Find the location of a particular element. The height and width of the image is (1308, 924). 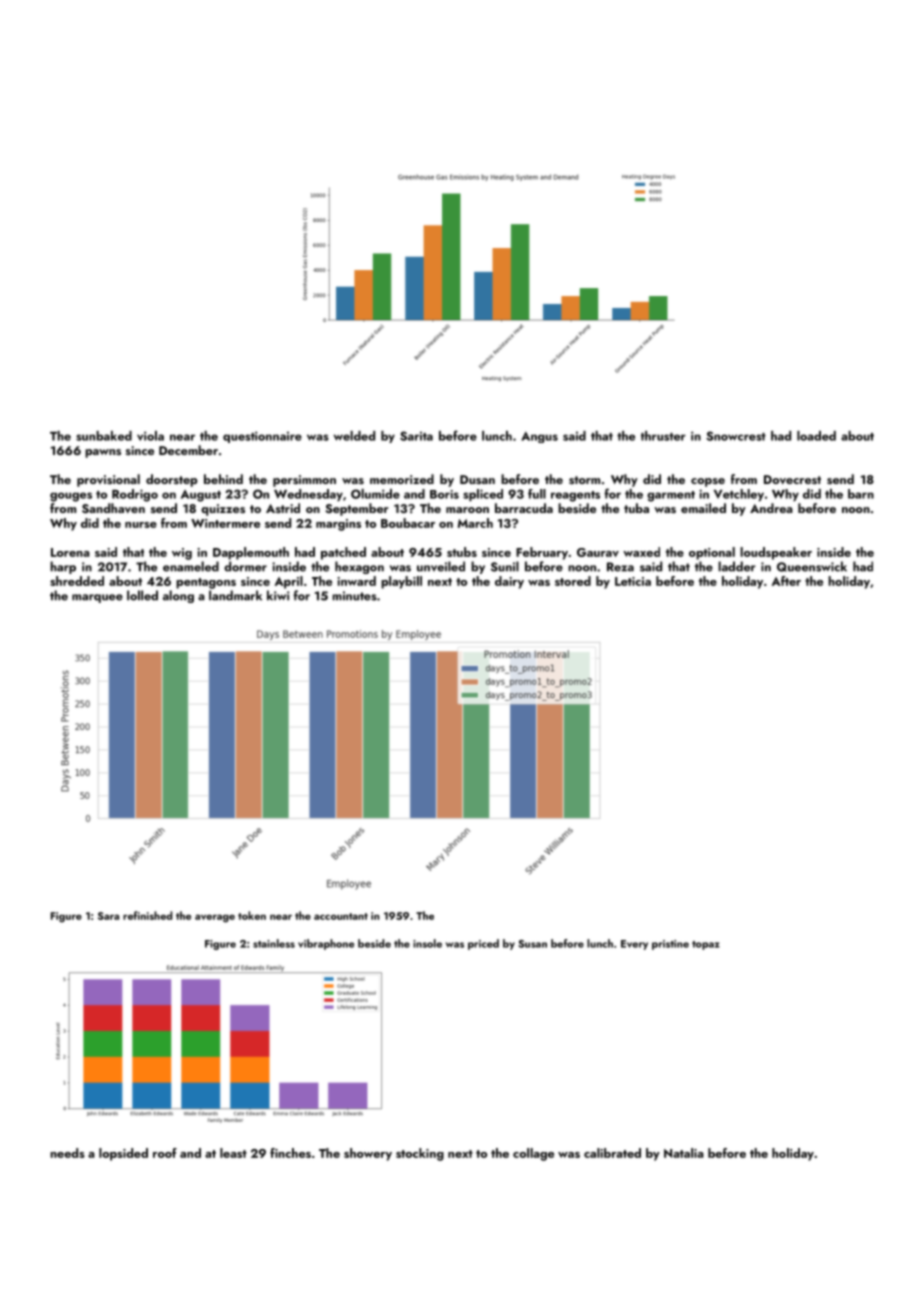

topaz is located at coordinates (706, 945).
